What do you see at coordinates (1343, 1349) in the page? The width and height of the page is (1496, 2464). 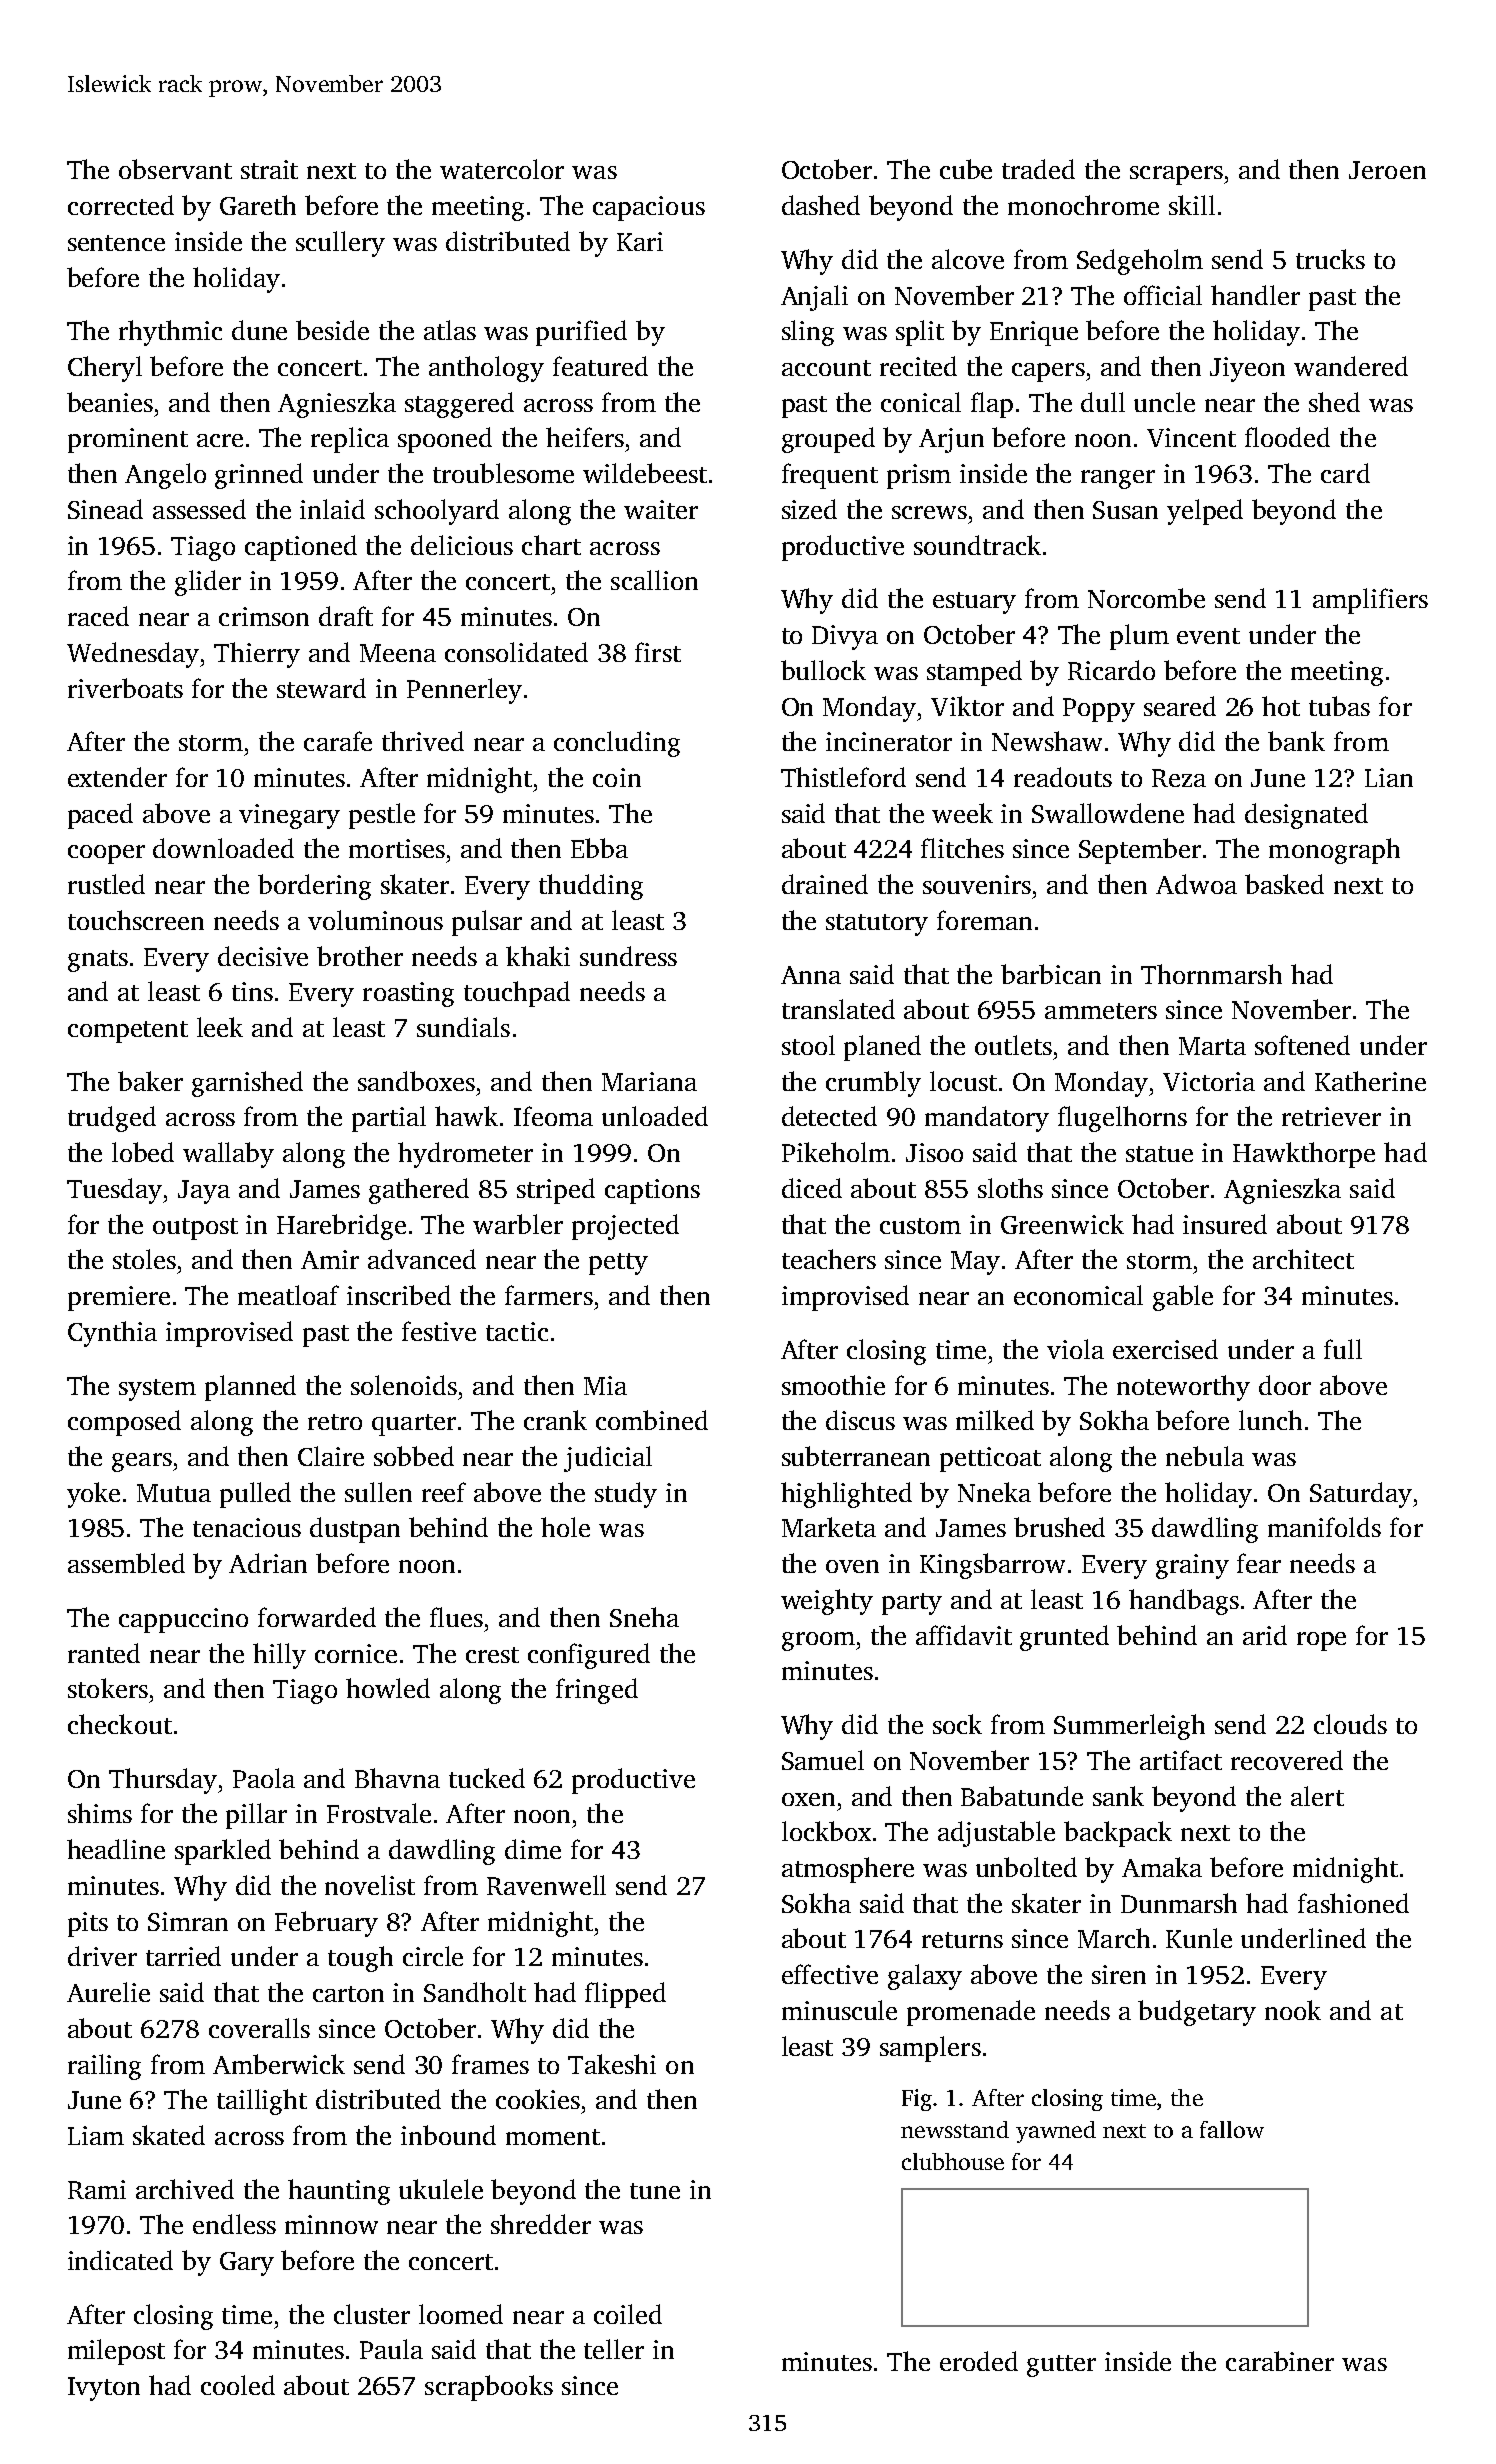 I see `full` at bounding box center [1343, 1349].
